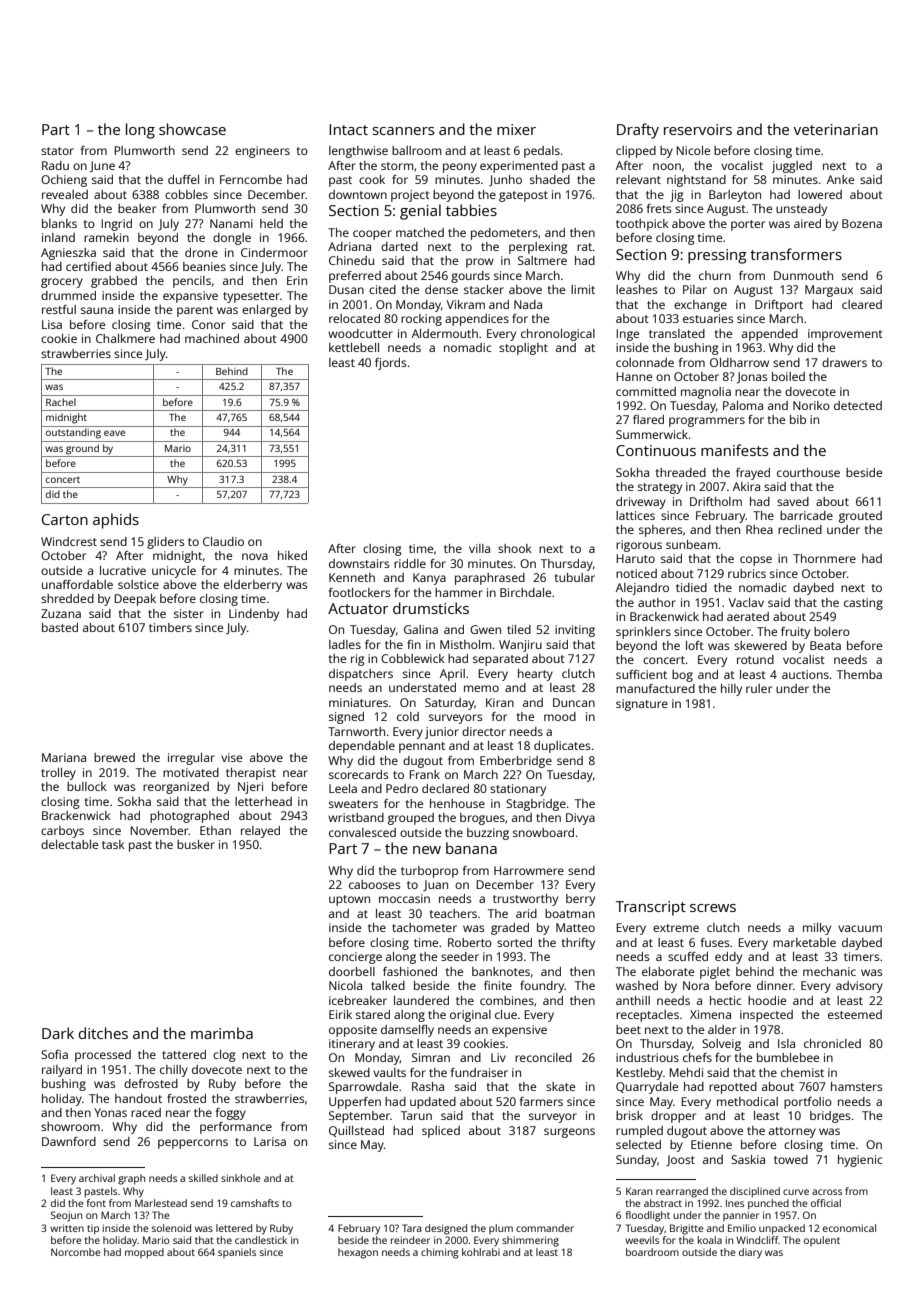 This image has width=924, height=1308. Describe the element at coordinates (191, 759) in the image. I see `irregular` at that location.
